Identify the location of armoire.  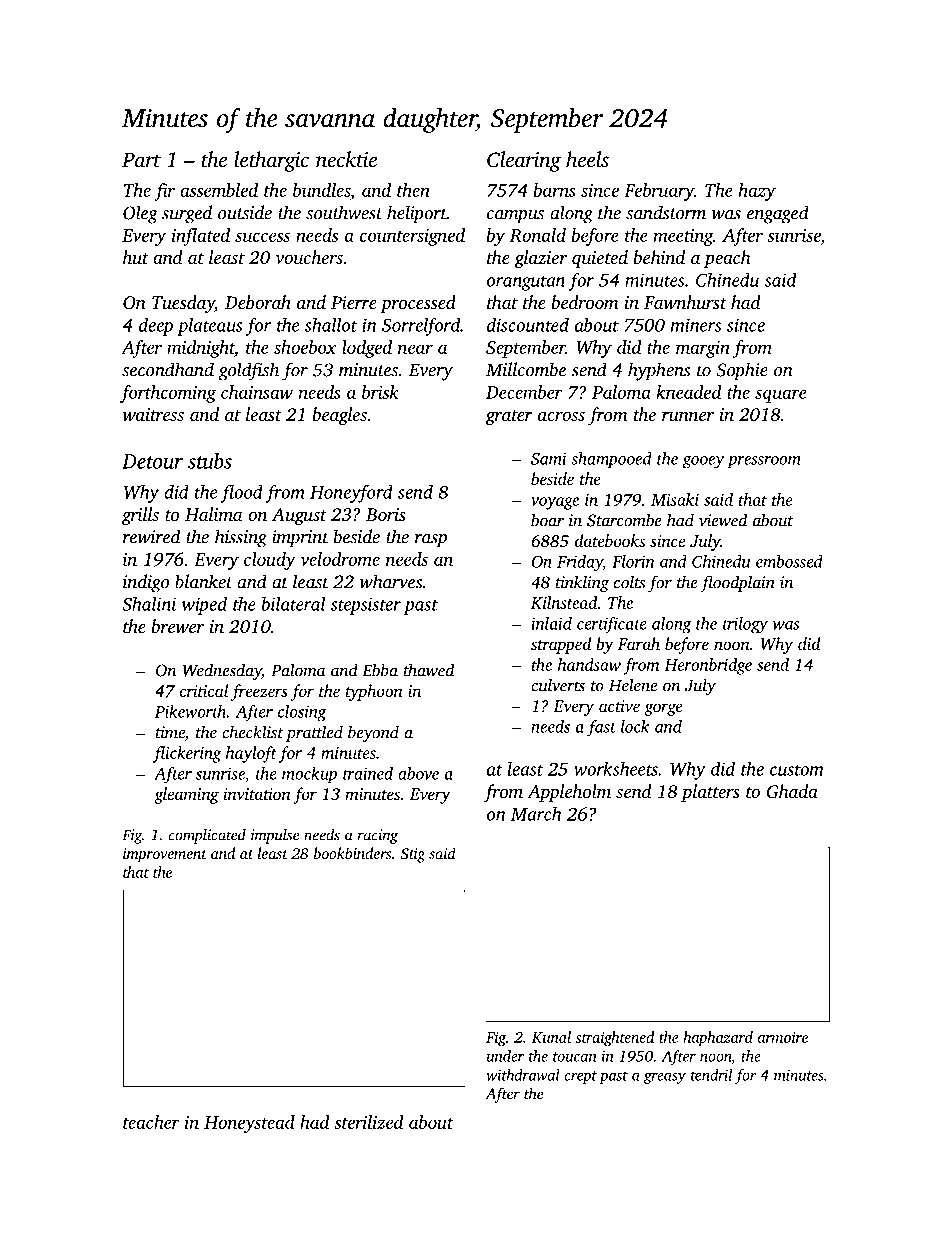
(783, 1037).
